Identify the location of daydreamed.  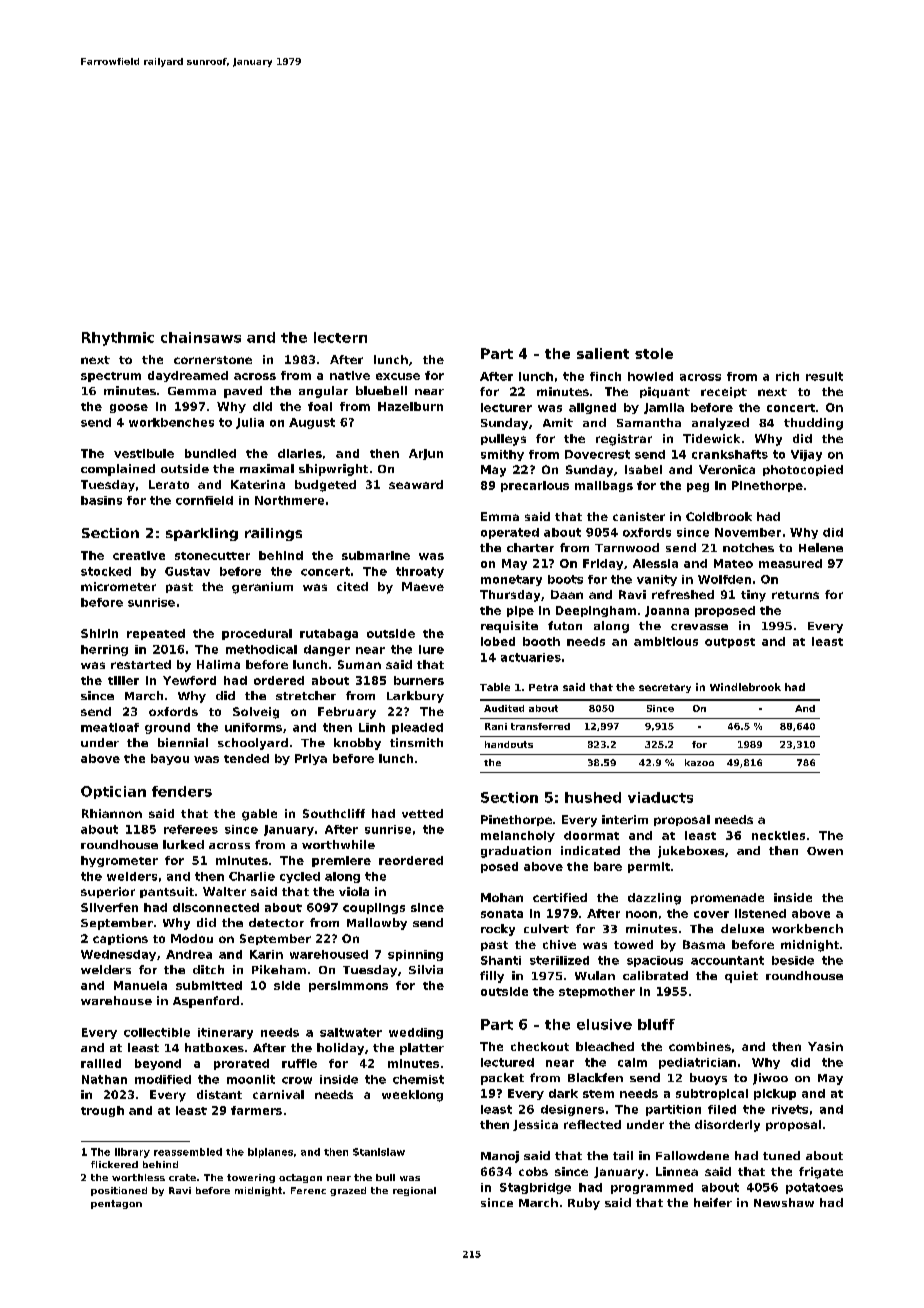
(188, 376).
